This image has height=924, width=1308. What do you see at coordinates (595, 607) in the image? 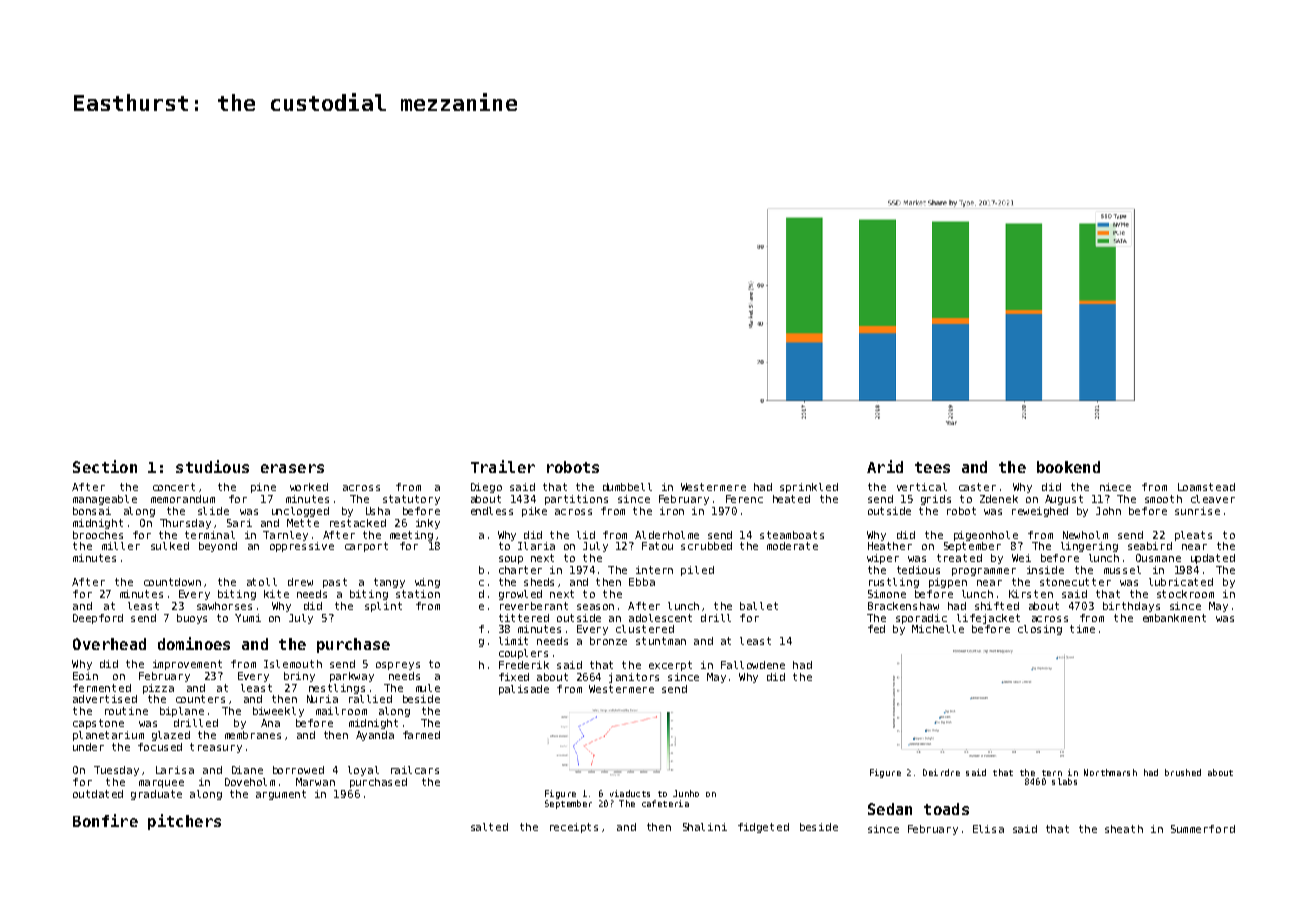
I see `season` at bounding box center [595, 607].
